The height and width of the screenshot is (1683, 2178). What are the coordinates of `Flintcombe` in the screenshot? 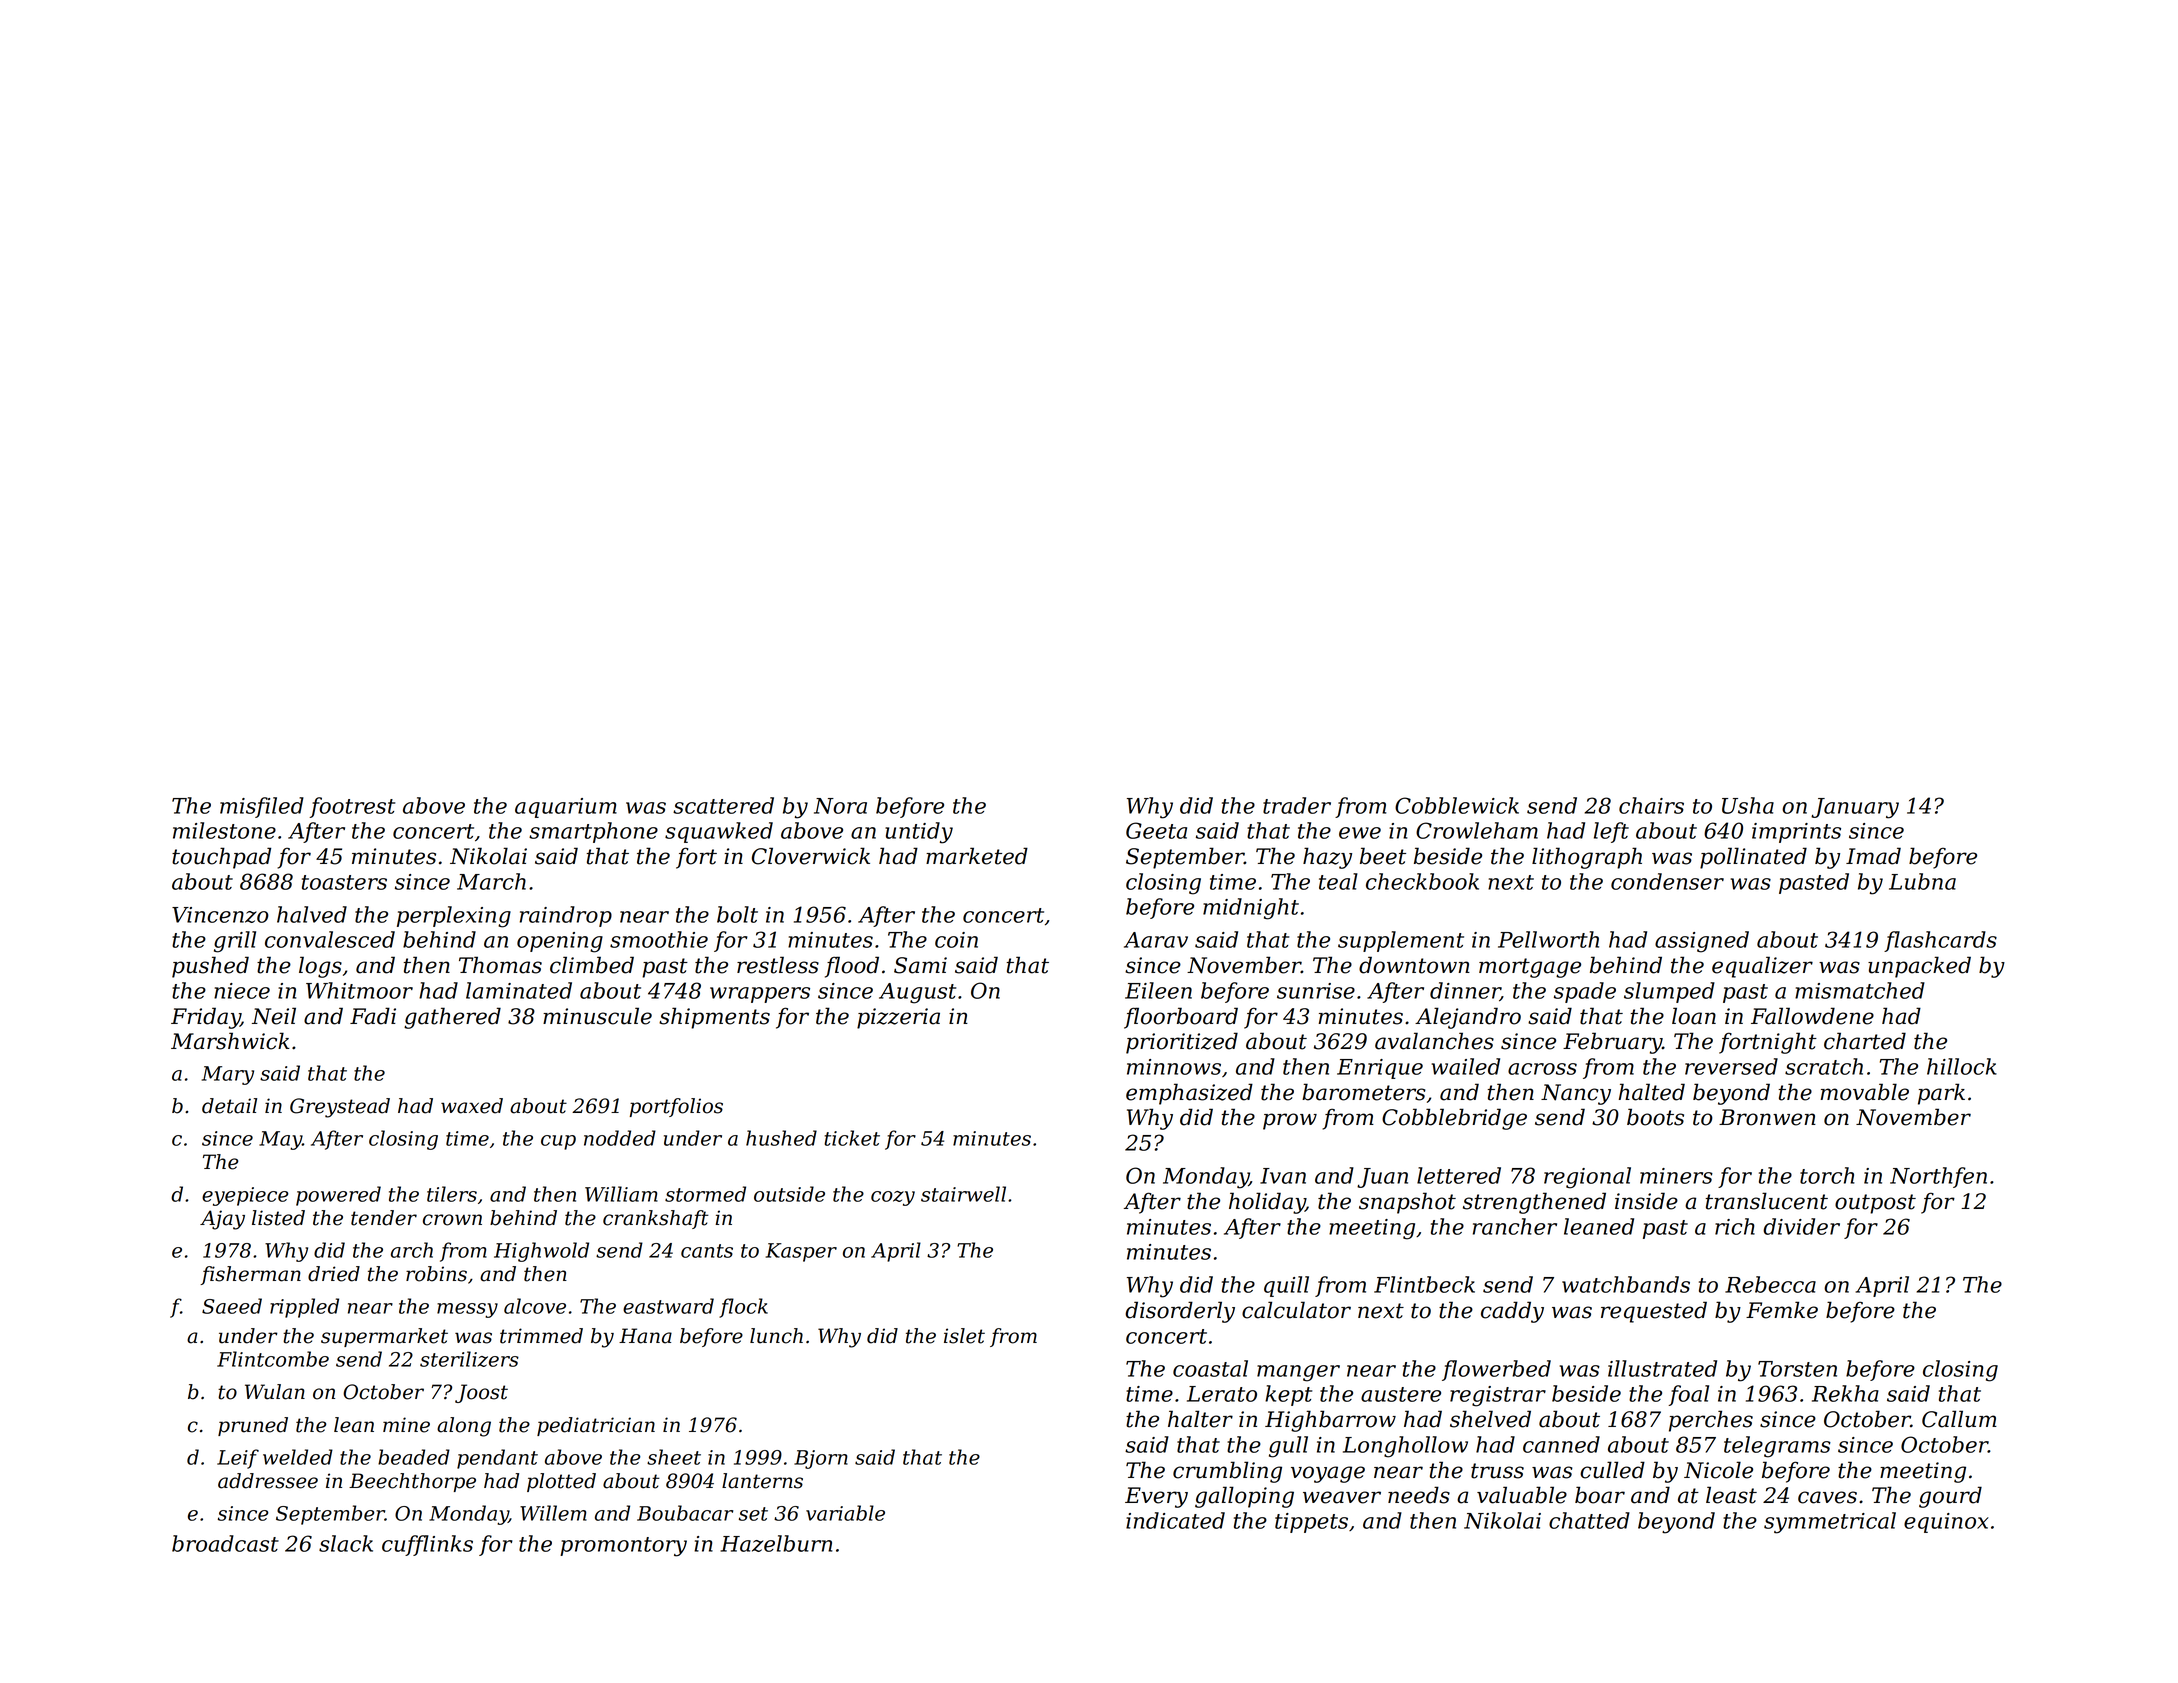 It's located at (273, 1359).
